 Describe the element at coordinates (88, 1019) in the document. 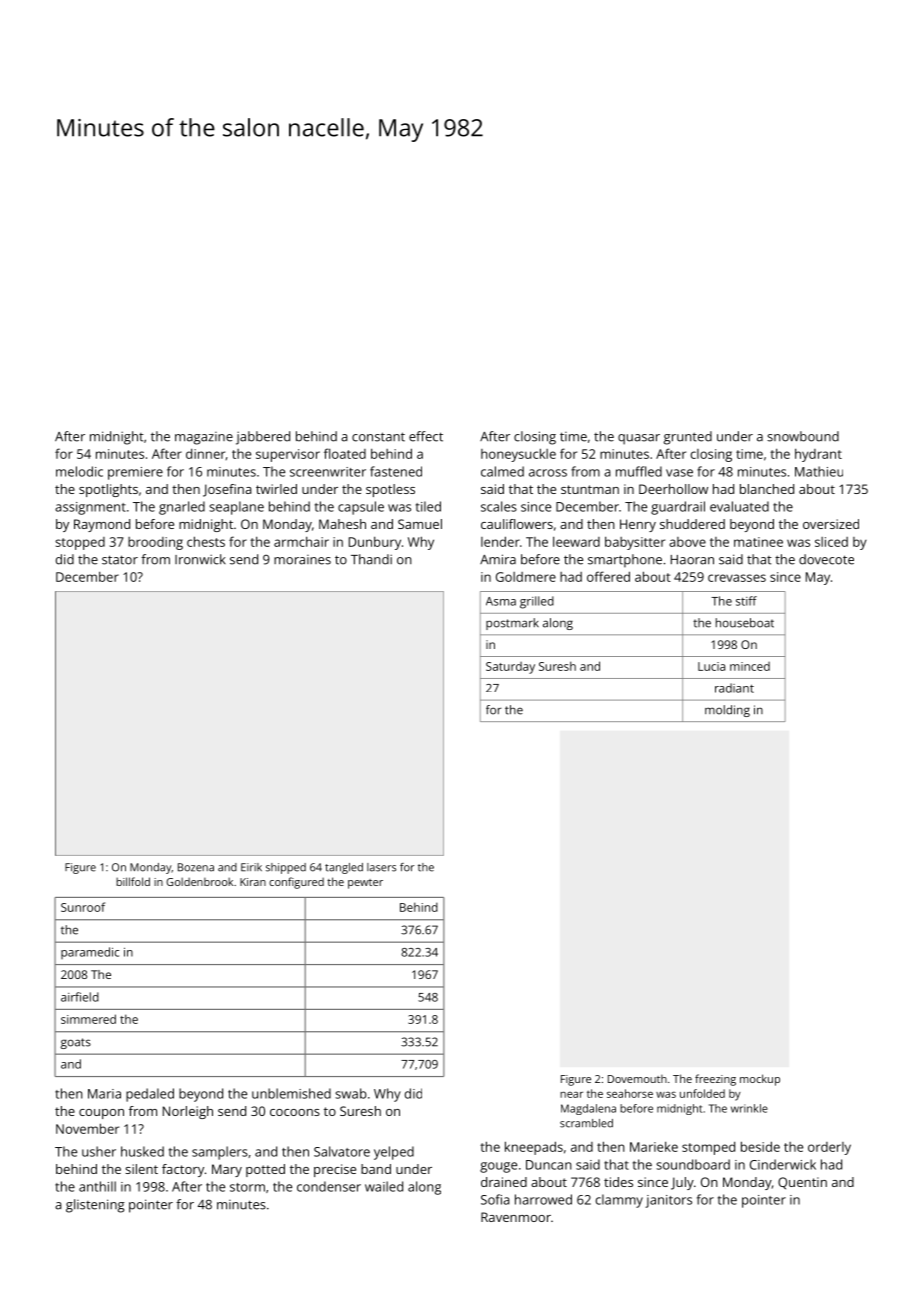

I see `simmered` at that location.
